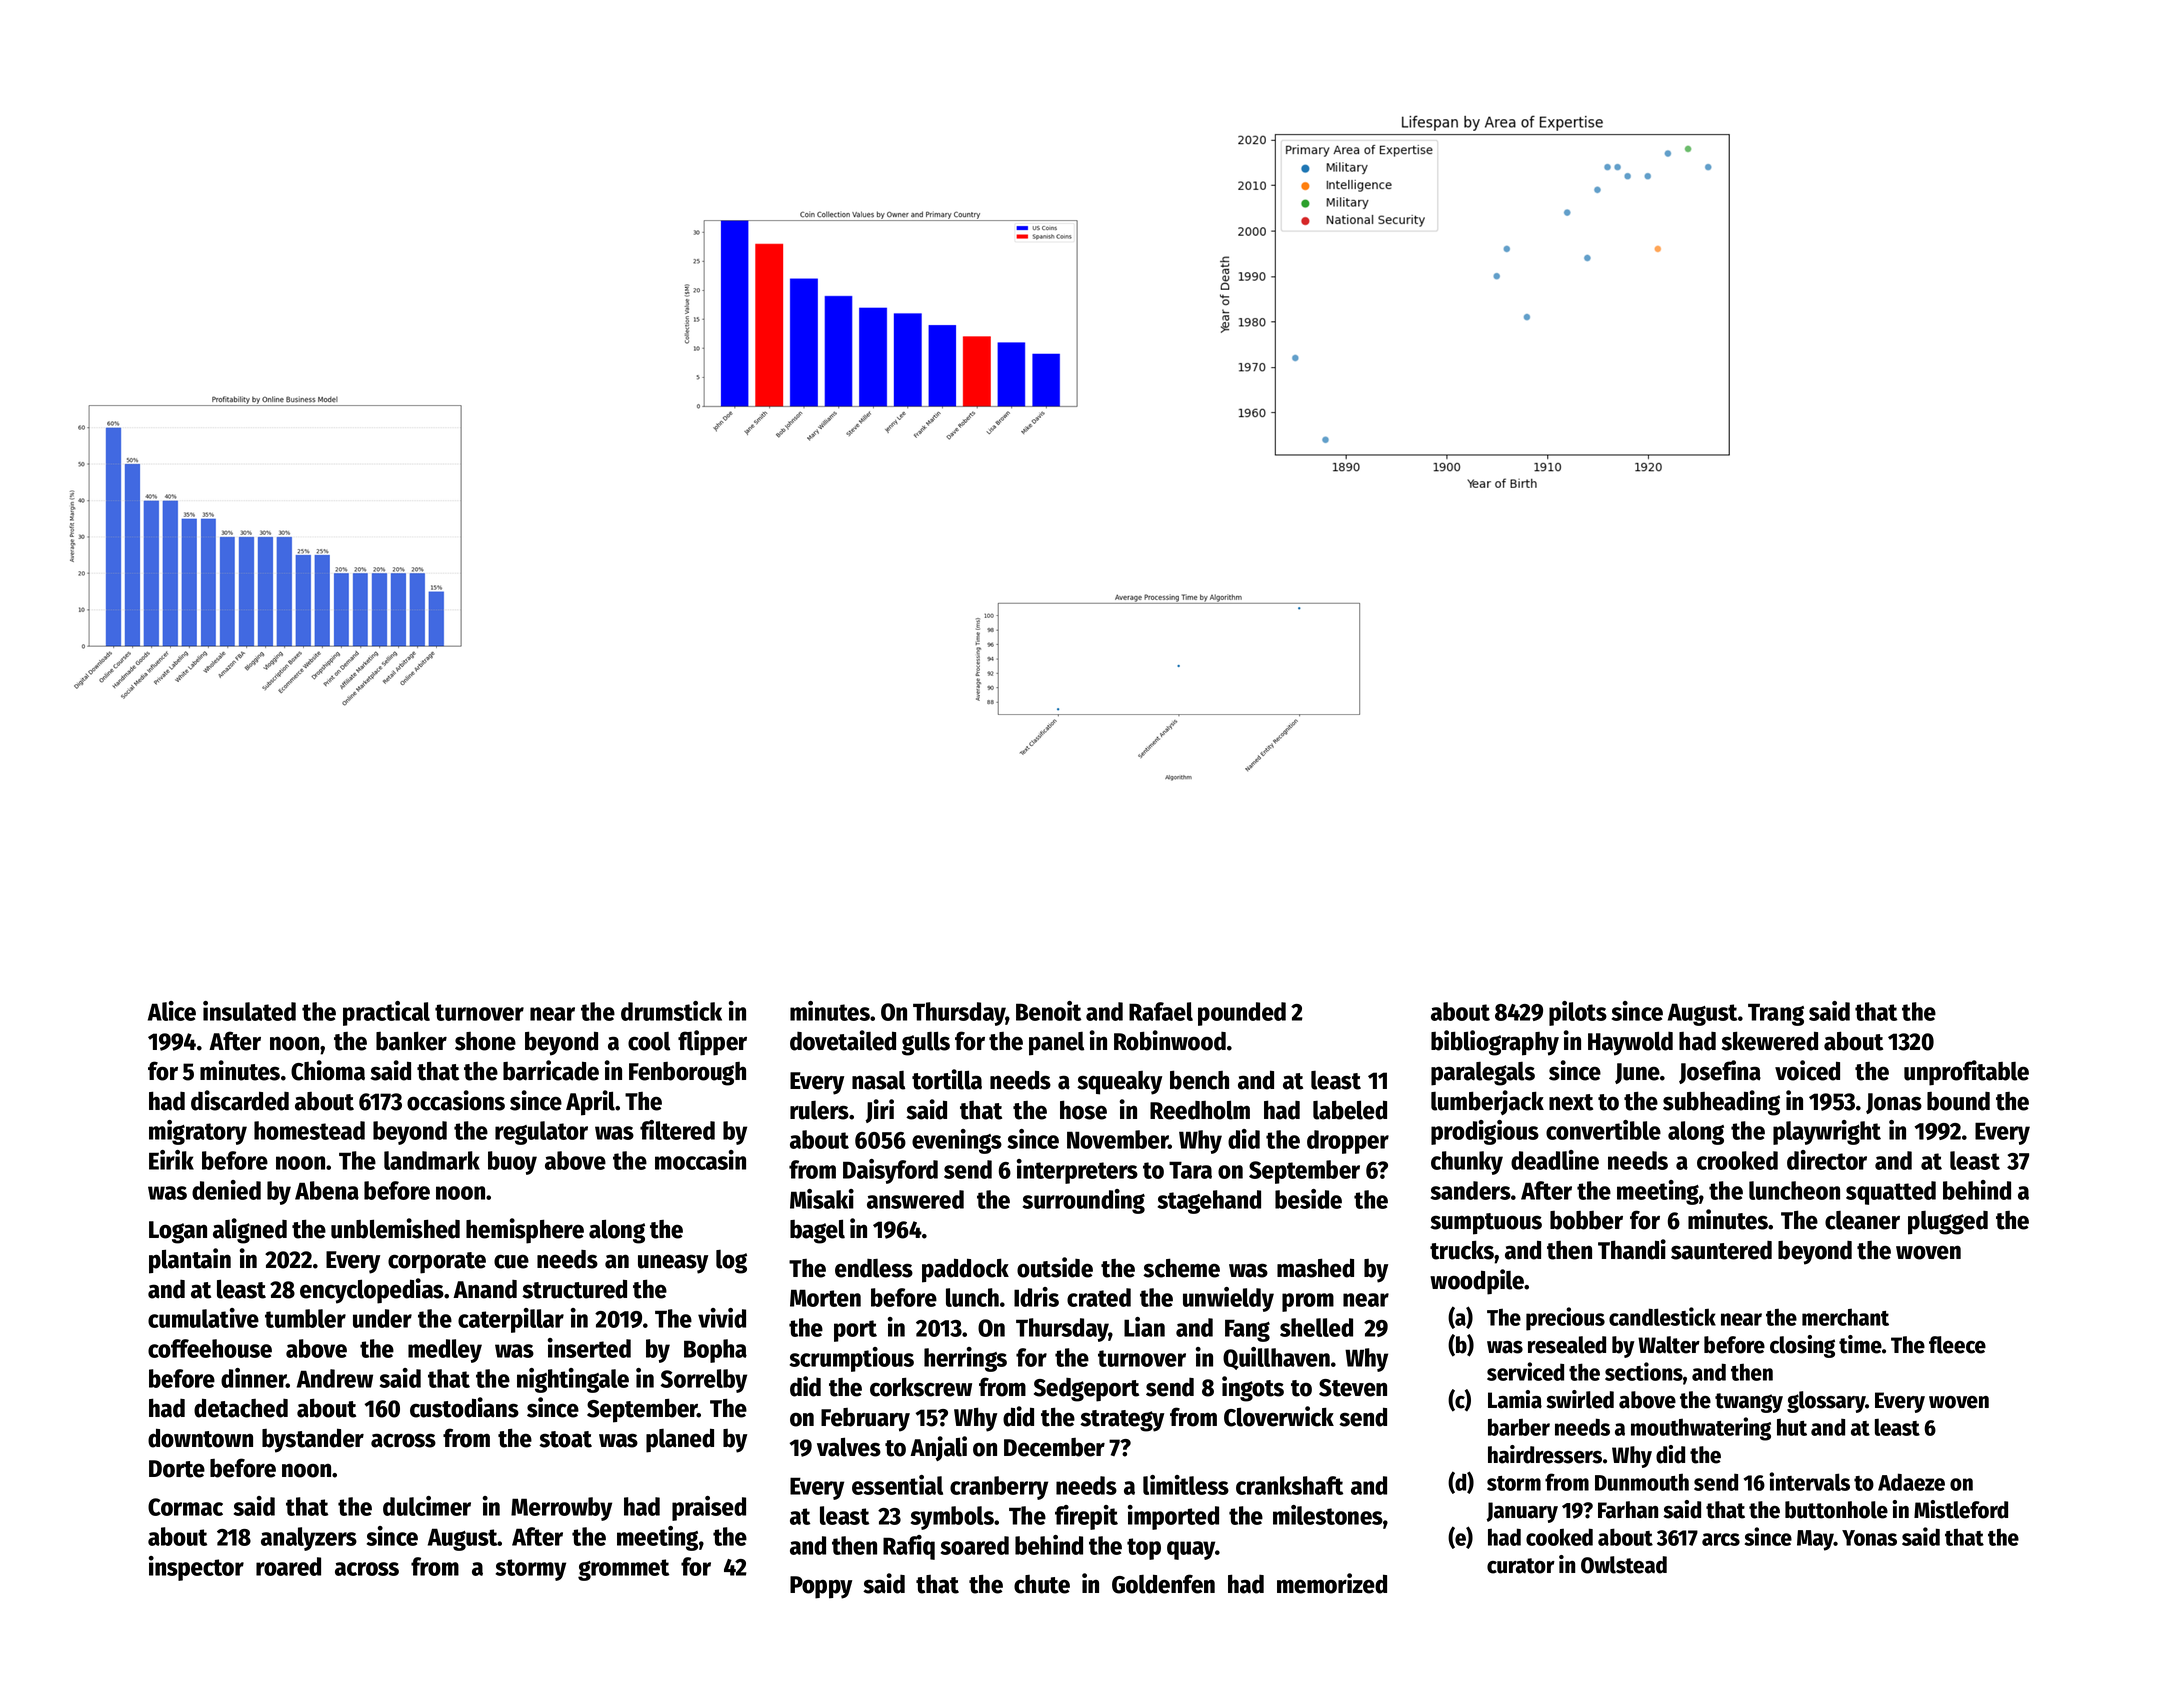 The image size is (2178, 1683). I want to click on Cormac, so click(185, 1507).
